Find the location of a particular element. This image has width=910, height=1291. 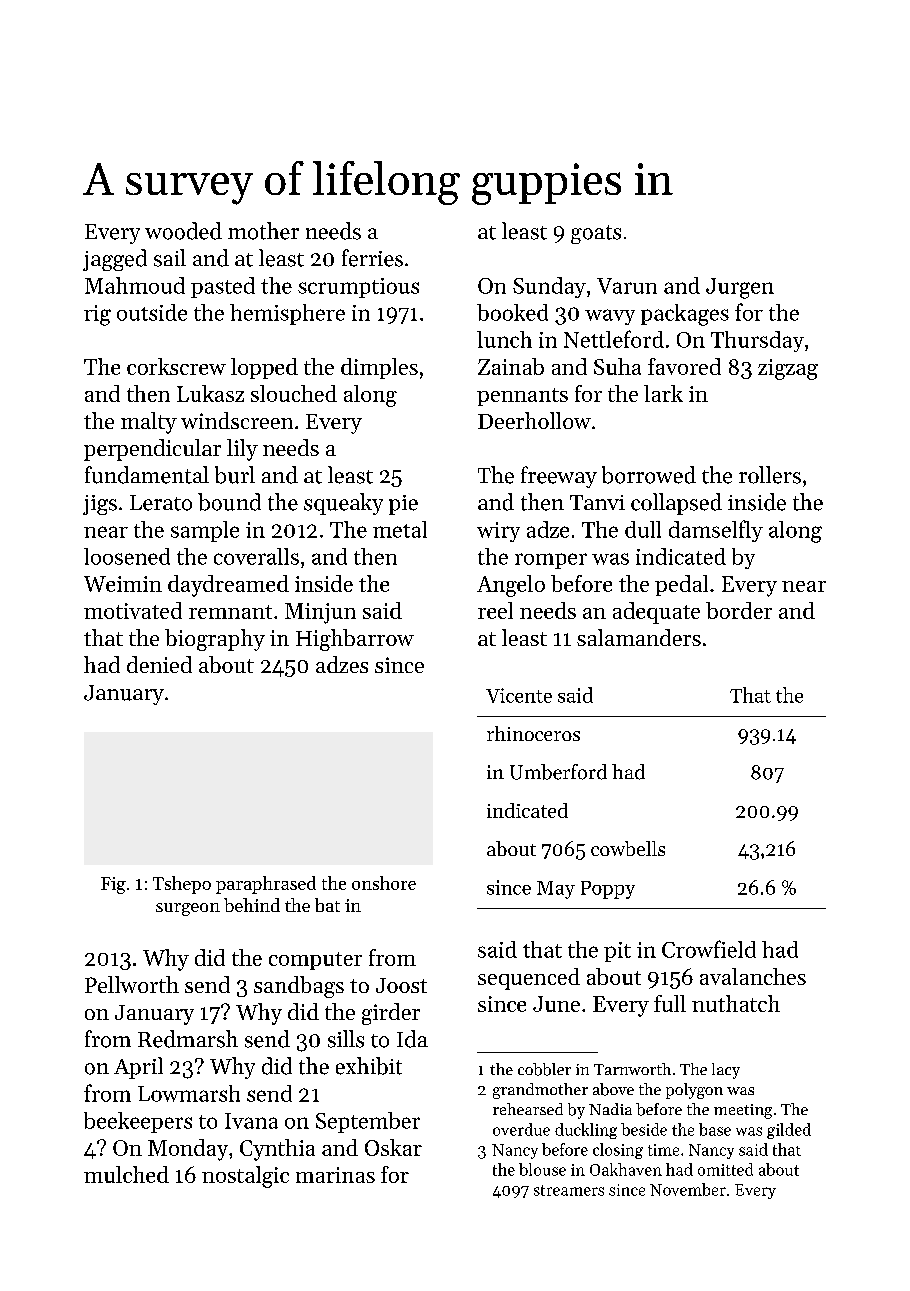

rehearsed is located at coordinates (528, 1109).
